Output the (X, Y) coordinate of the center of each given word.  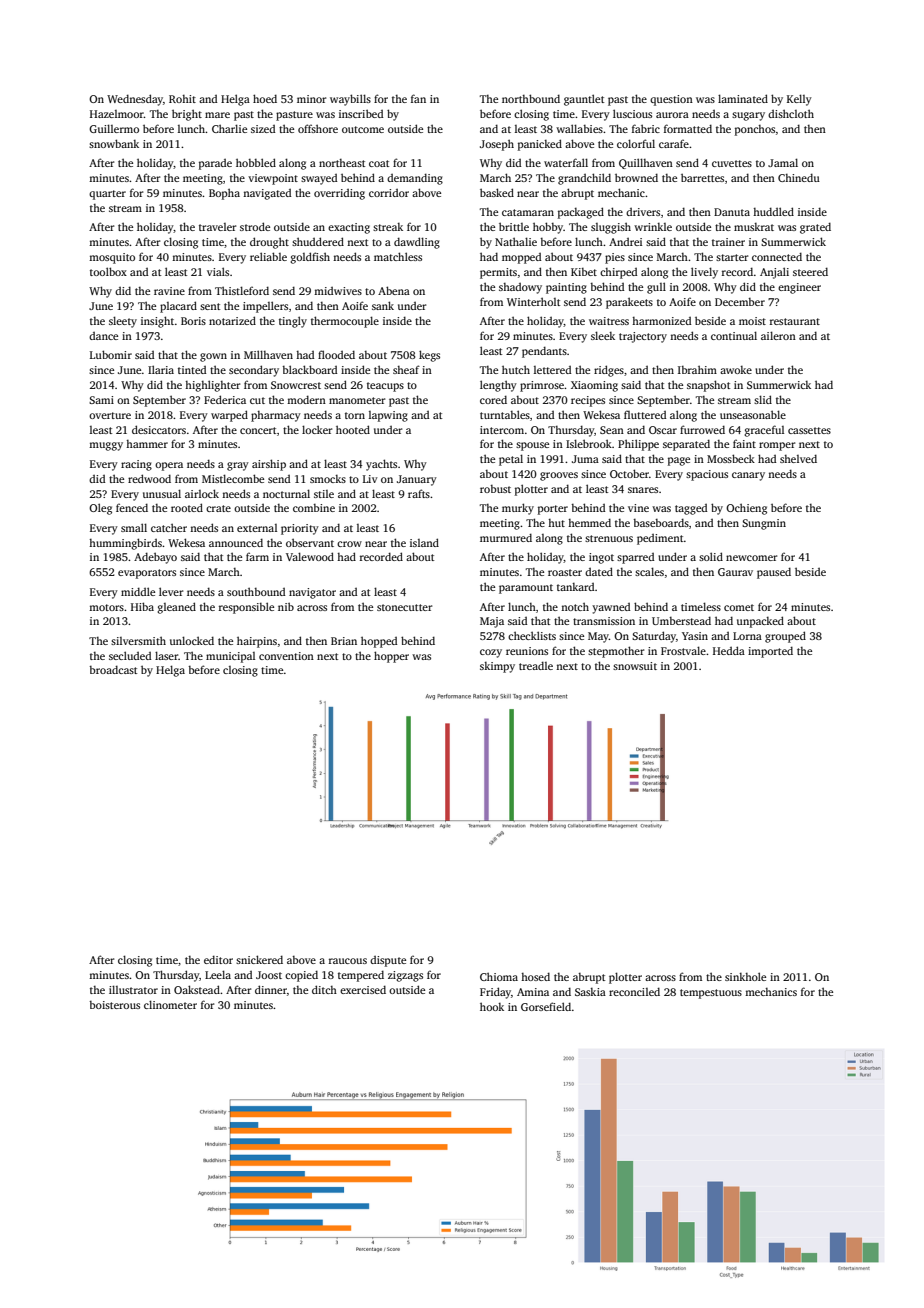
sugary (748, 116)
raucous (348, 961)
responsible (246, 608)
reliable (268, 256)
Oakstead (197, 989)
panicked (540, 145)
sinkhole (745, 976)
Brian (344, 641)
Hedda (729, 650)
